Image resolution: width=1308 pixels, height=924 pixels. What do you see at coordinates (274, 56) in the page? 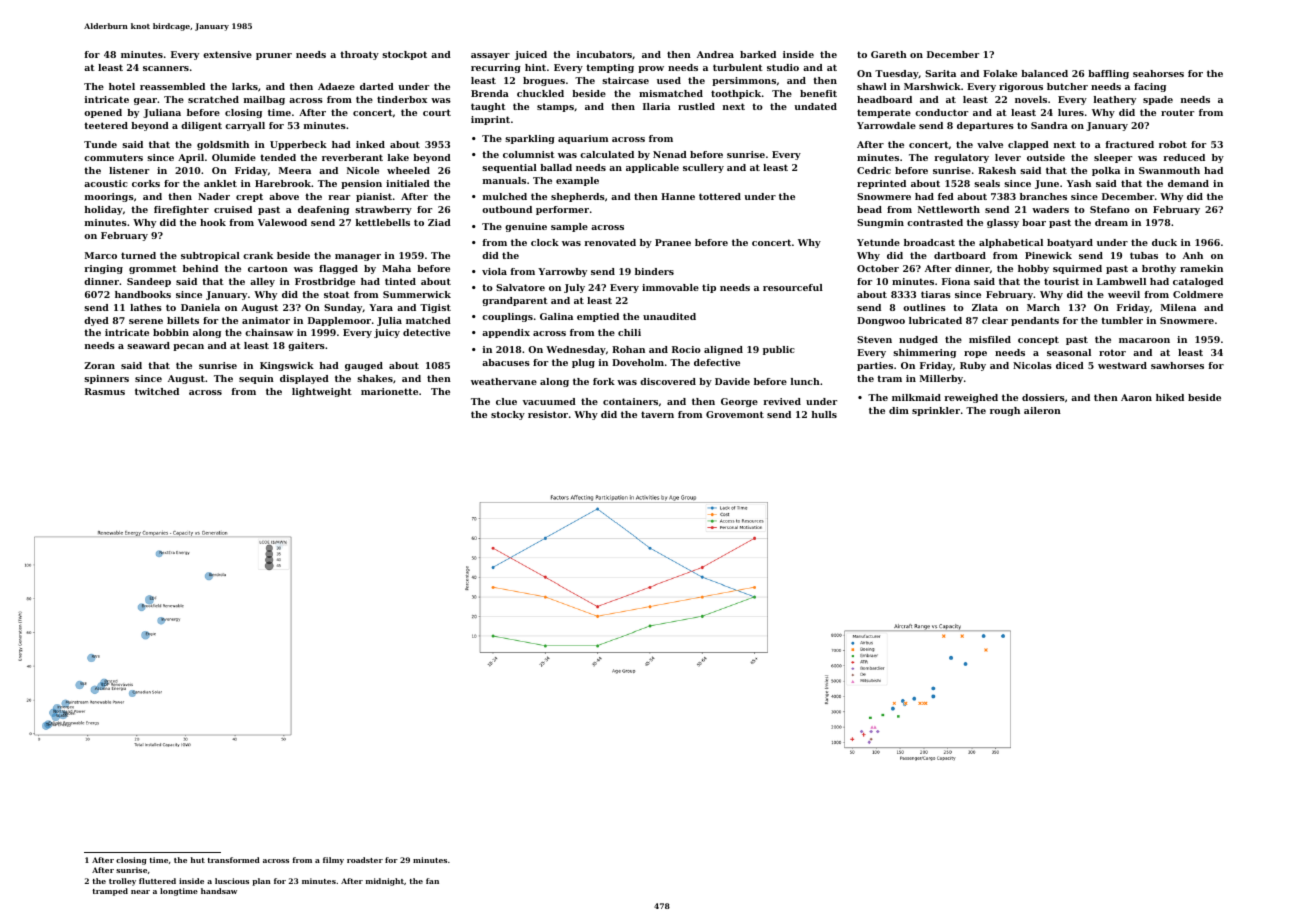
I see `pruner` at bounding box center [274, 56].
